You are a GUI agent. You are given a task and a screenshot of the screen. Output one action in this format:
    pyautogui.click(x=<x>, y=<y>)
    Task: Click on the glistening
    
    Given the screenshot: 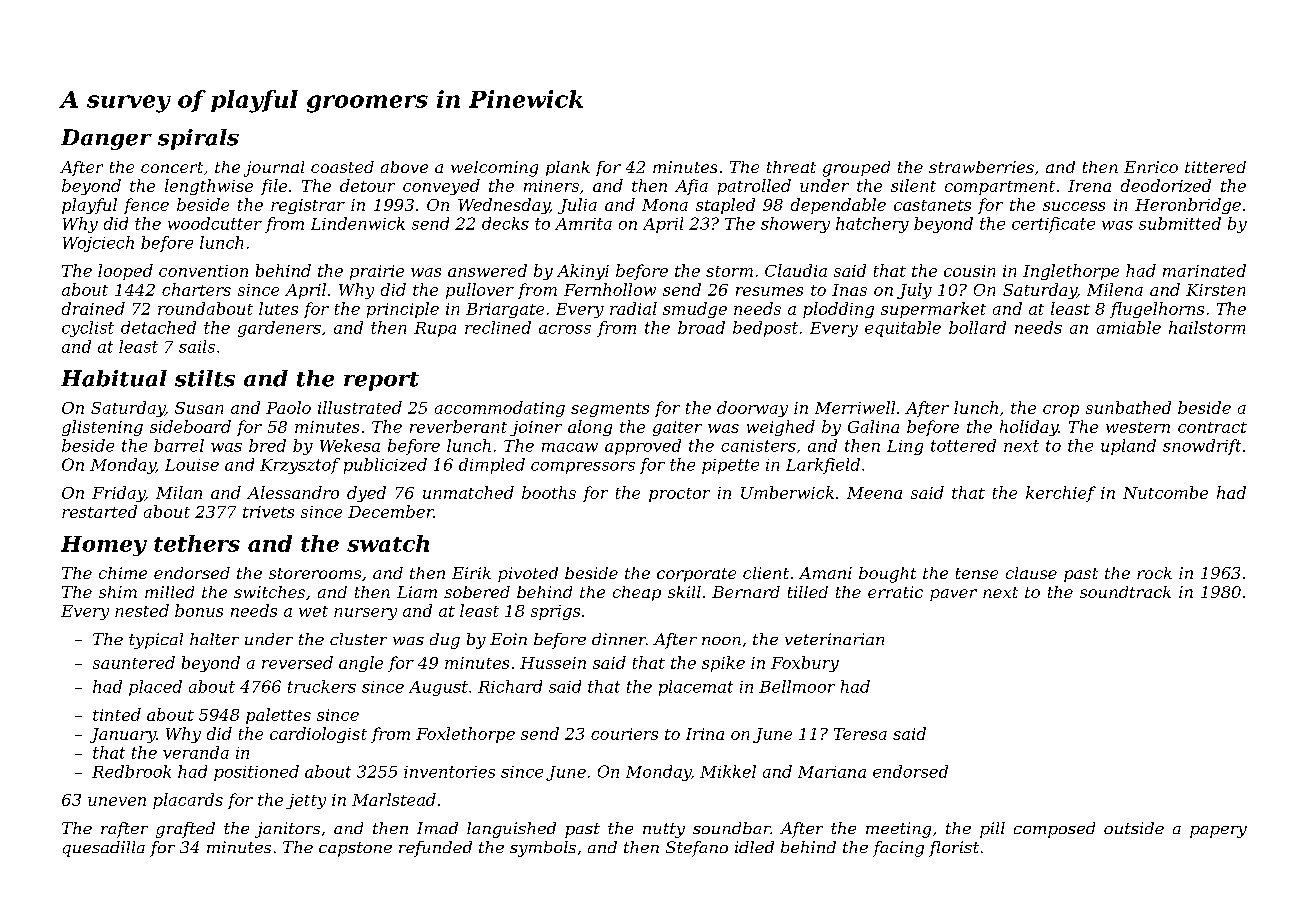 What is the action you would take?
    pyautogui.click(x=102, y=428)
